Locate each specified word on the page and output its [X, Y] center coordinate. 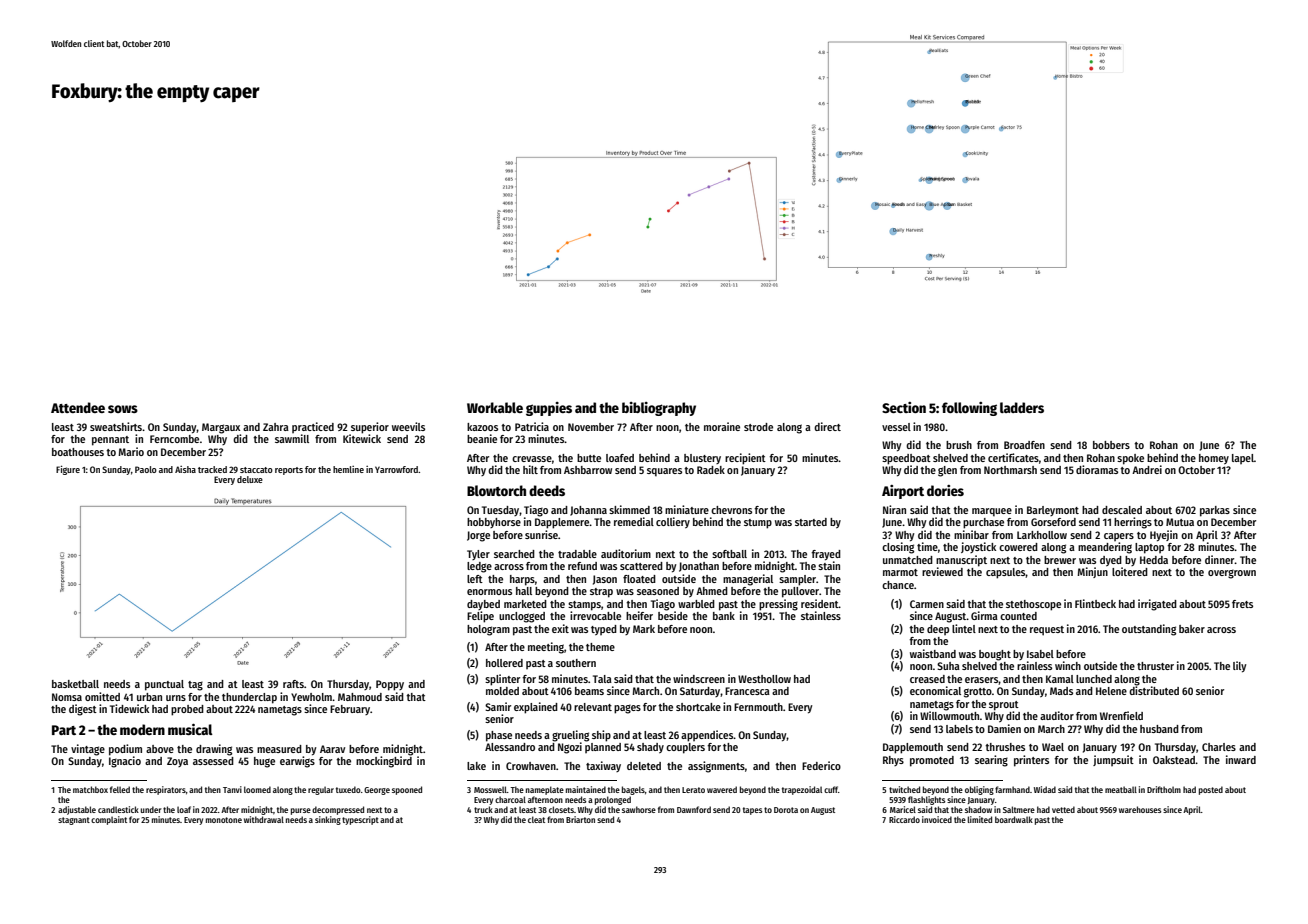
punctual [164, 685]
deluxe [250, 479]
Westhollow [764, 679]
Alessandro [510, 747]
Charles [1219, 747]
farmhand [1012, 789]
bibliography [659, 409]
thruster [1155, 666]
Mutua [1180, 522]
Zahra [276, 427]
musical [190, 729]
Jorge [478, 536]
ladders [1022, 407]
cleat [536, 819]
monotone [224, 820]
